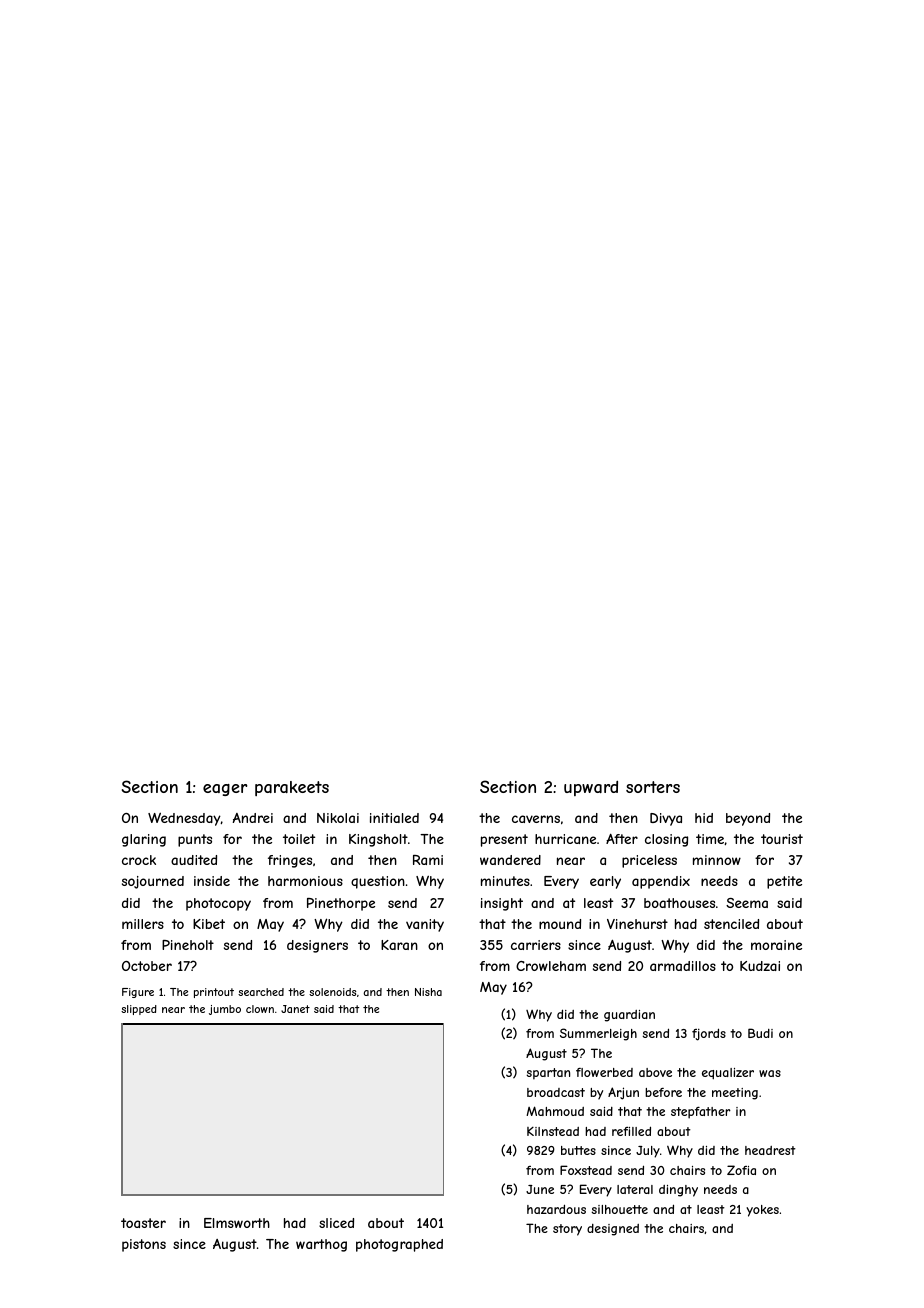 The height and width of the image is (1308, 924). I want to click on beyond, so click(748, 819).
